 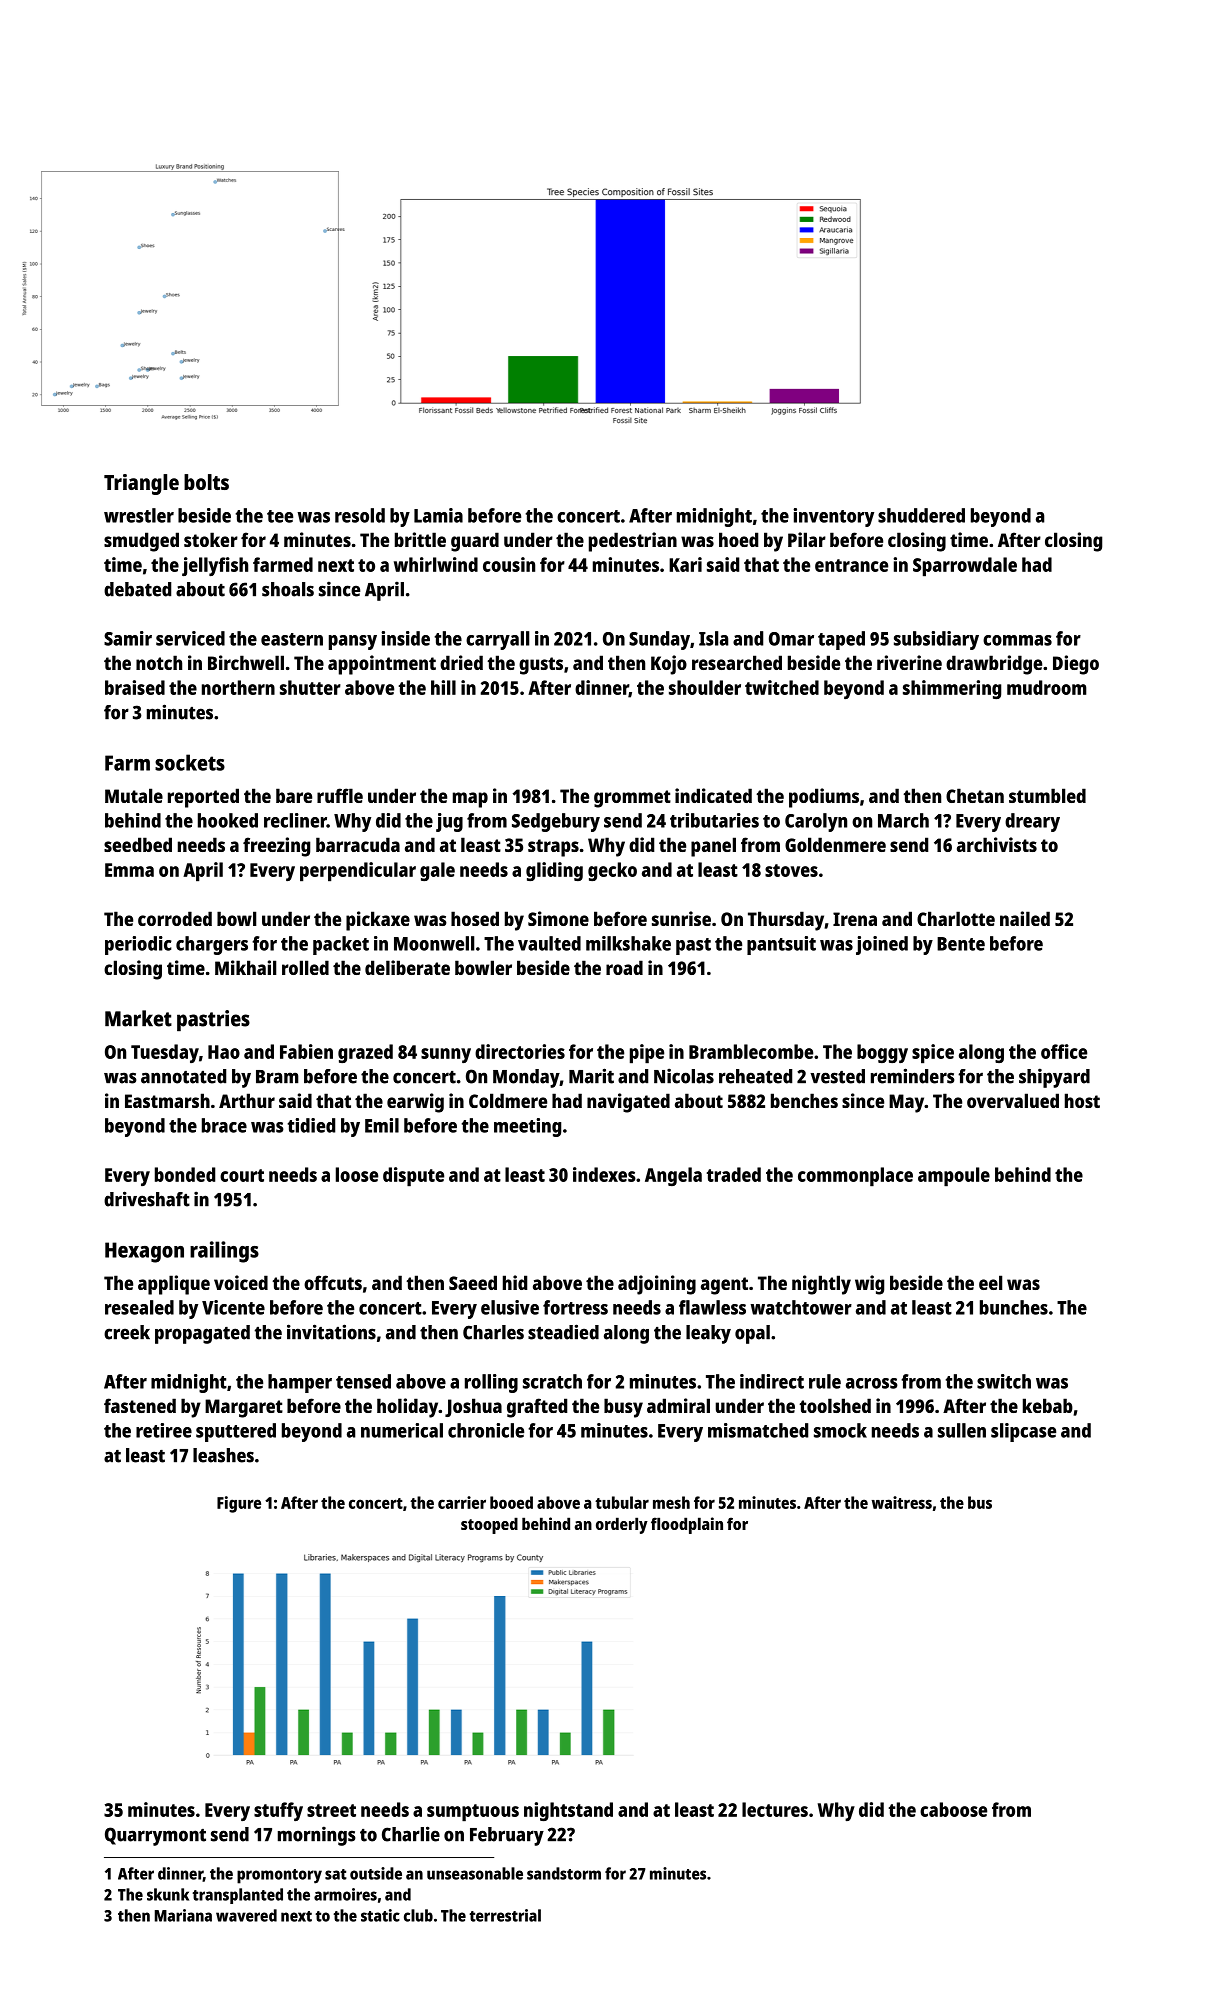 What do you see at coordinates (1082, 1100) in the screenshot?
I see `host` at bounding box center [1082, 1100].
